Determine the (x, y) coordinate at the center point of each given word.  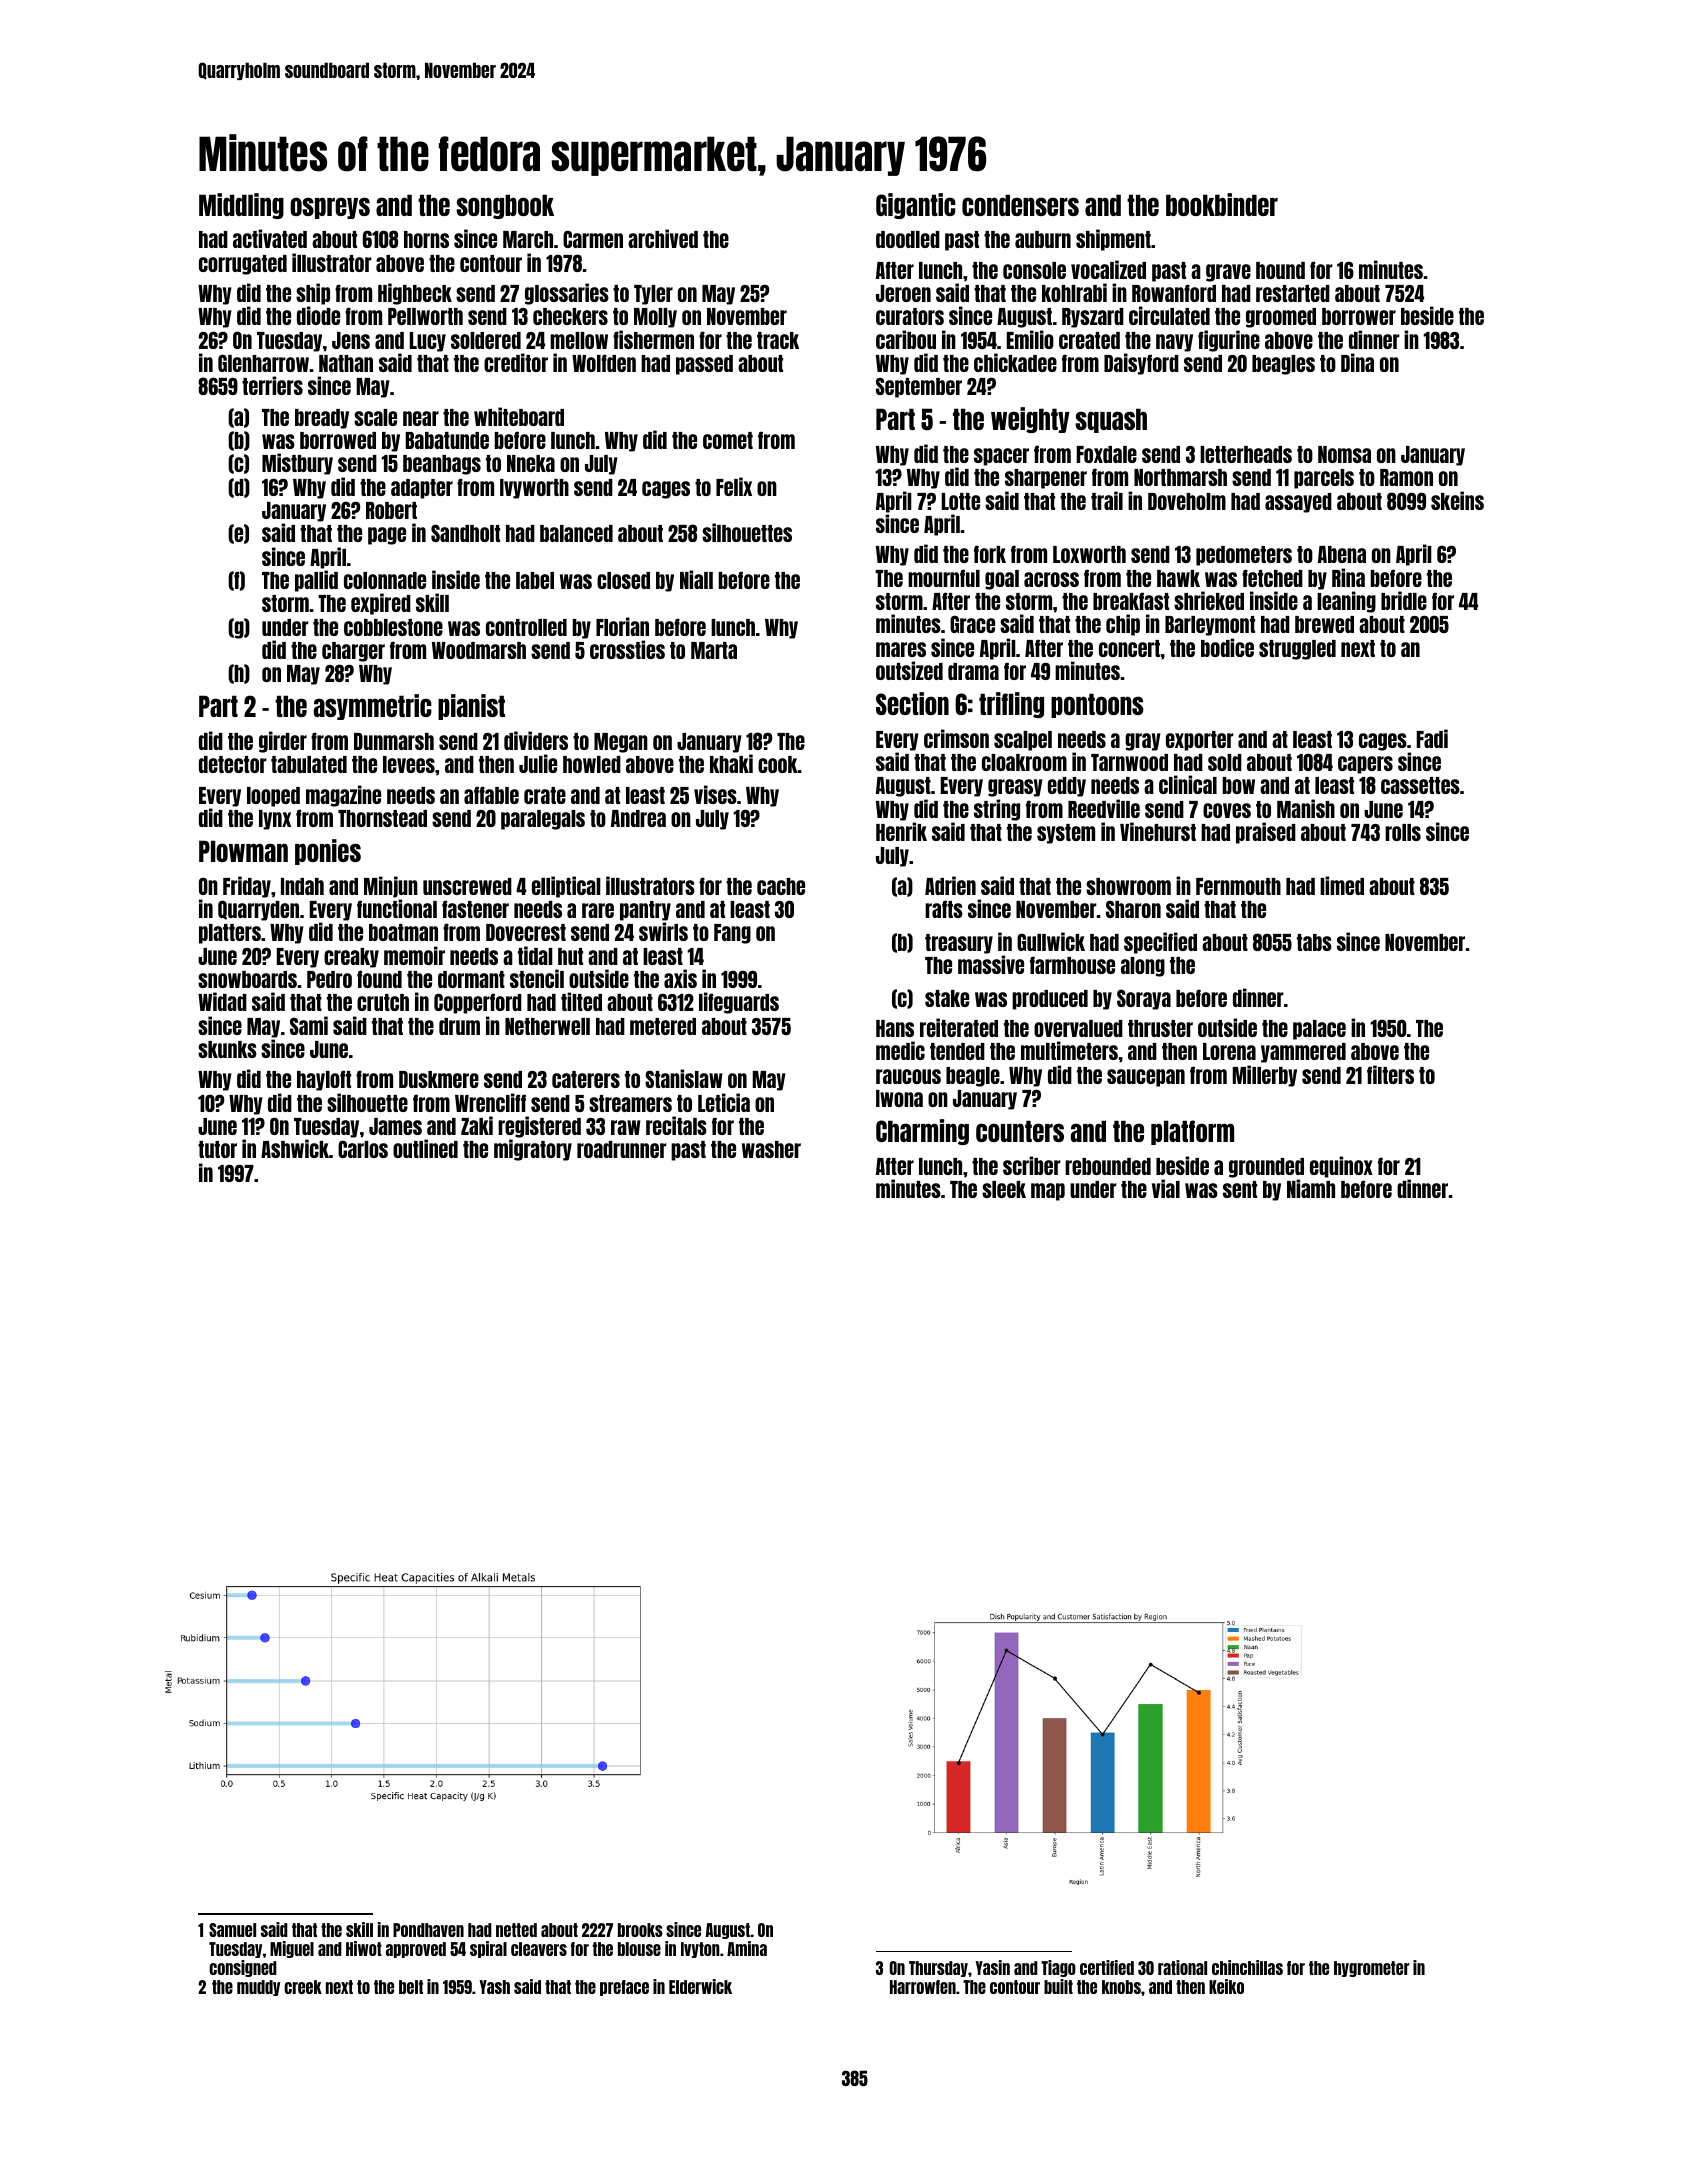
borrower (1359, 316)
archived (663, 238)
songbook (505, 206)
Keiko (1226, 1986)
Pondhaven (428, 1930)
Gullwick (1051, 941)
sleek (1004, 1189)
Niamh (1311, 1188)
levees (409, 764)
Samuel (232, 1930)
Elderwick (700, 1986)
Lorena (1229, 1051)
